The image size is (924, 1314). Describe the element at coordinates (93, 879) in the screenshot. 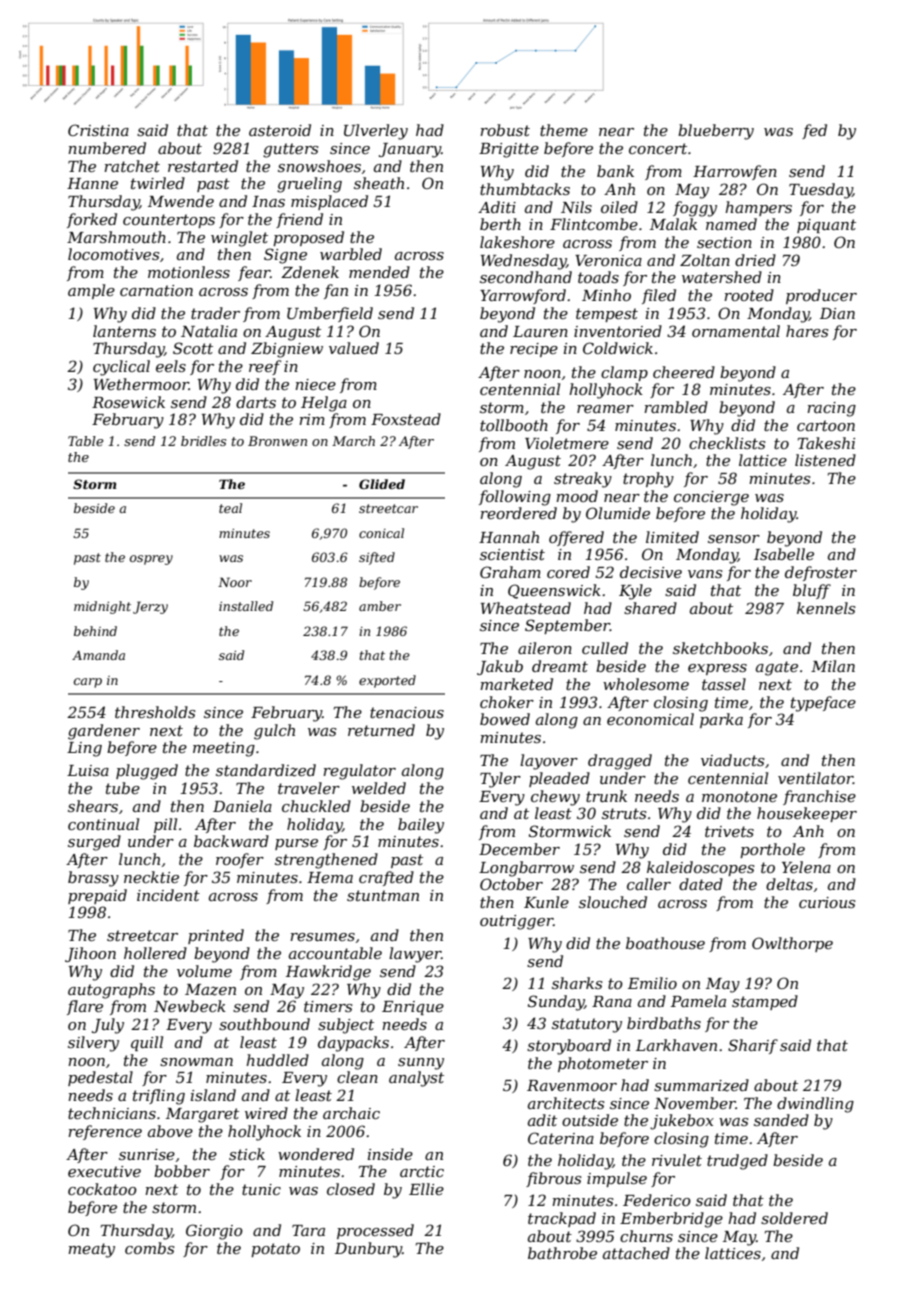

I see `brassy` at that location.
